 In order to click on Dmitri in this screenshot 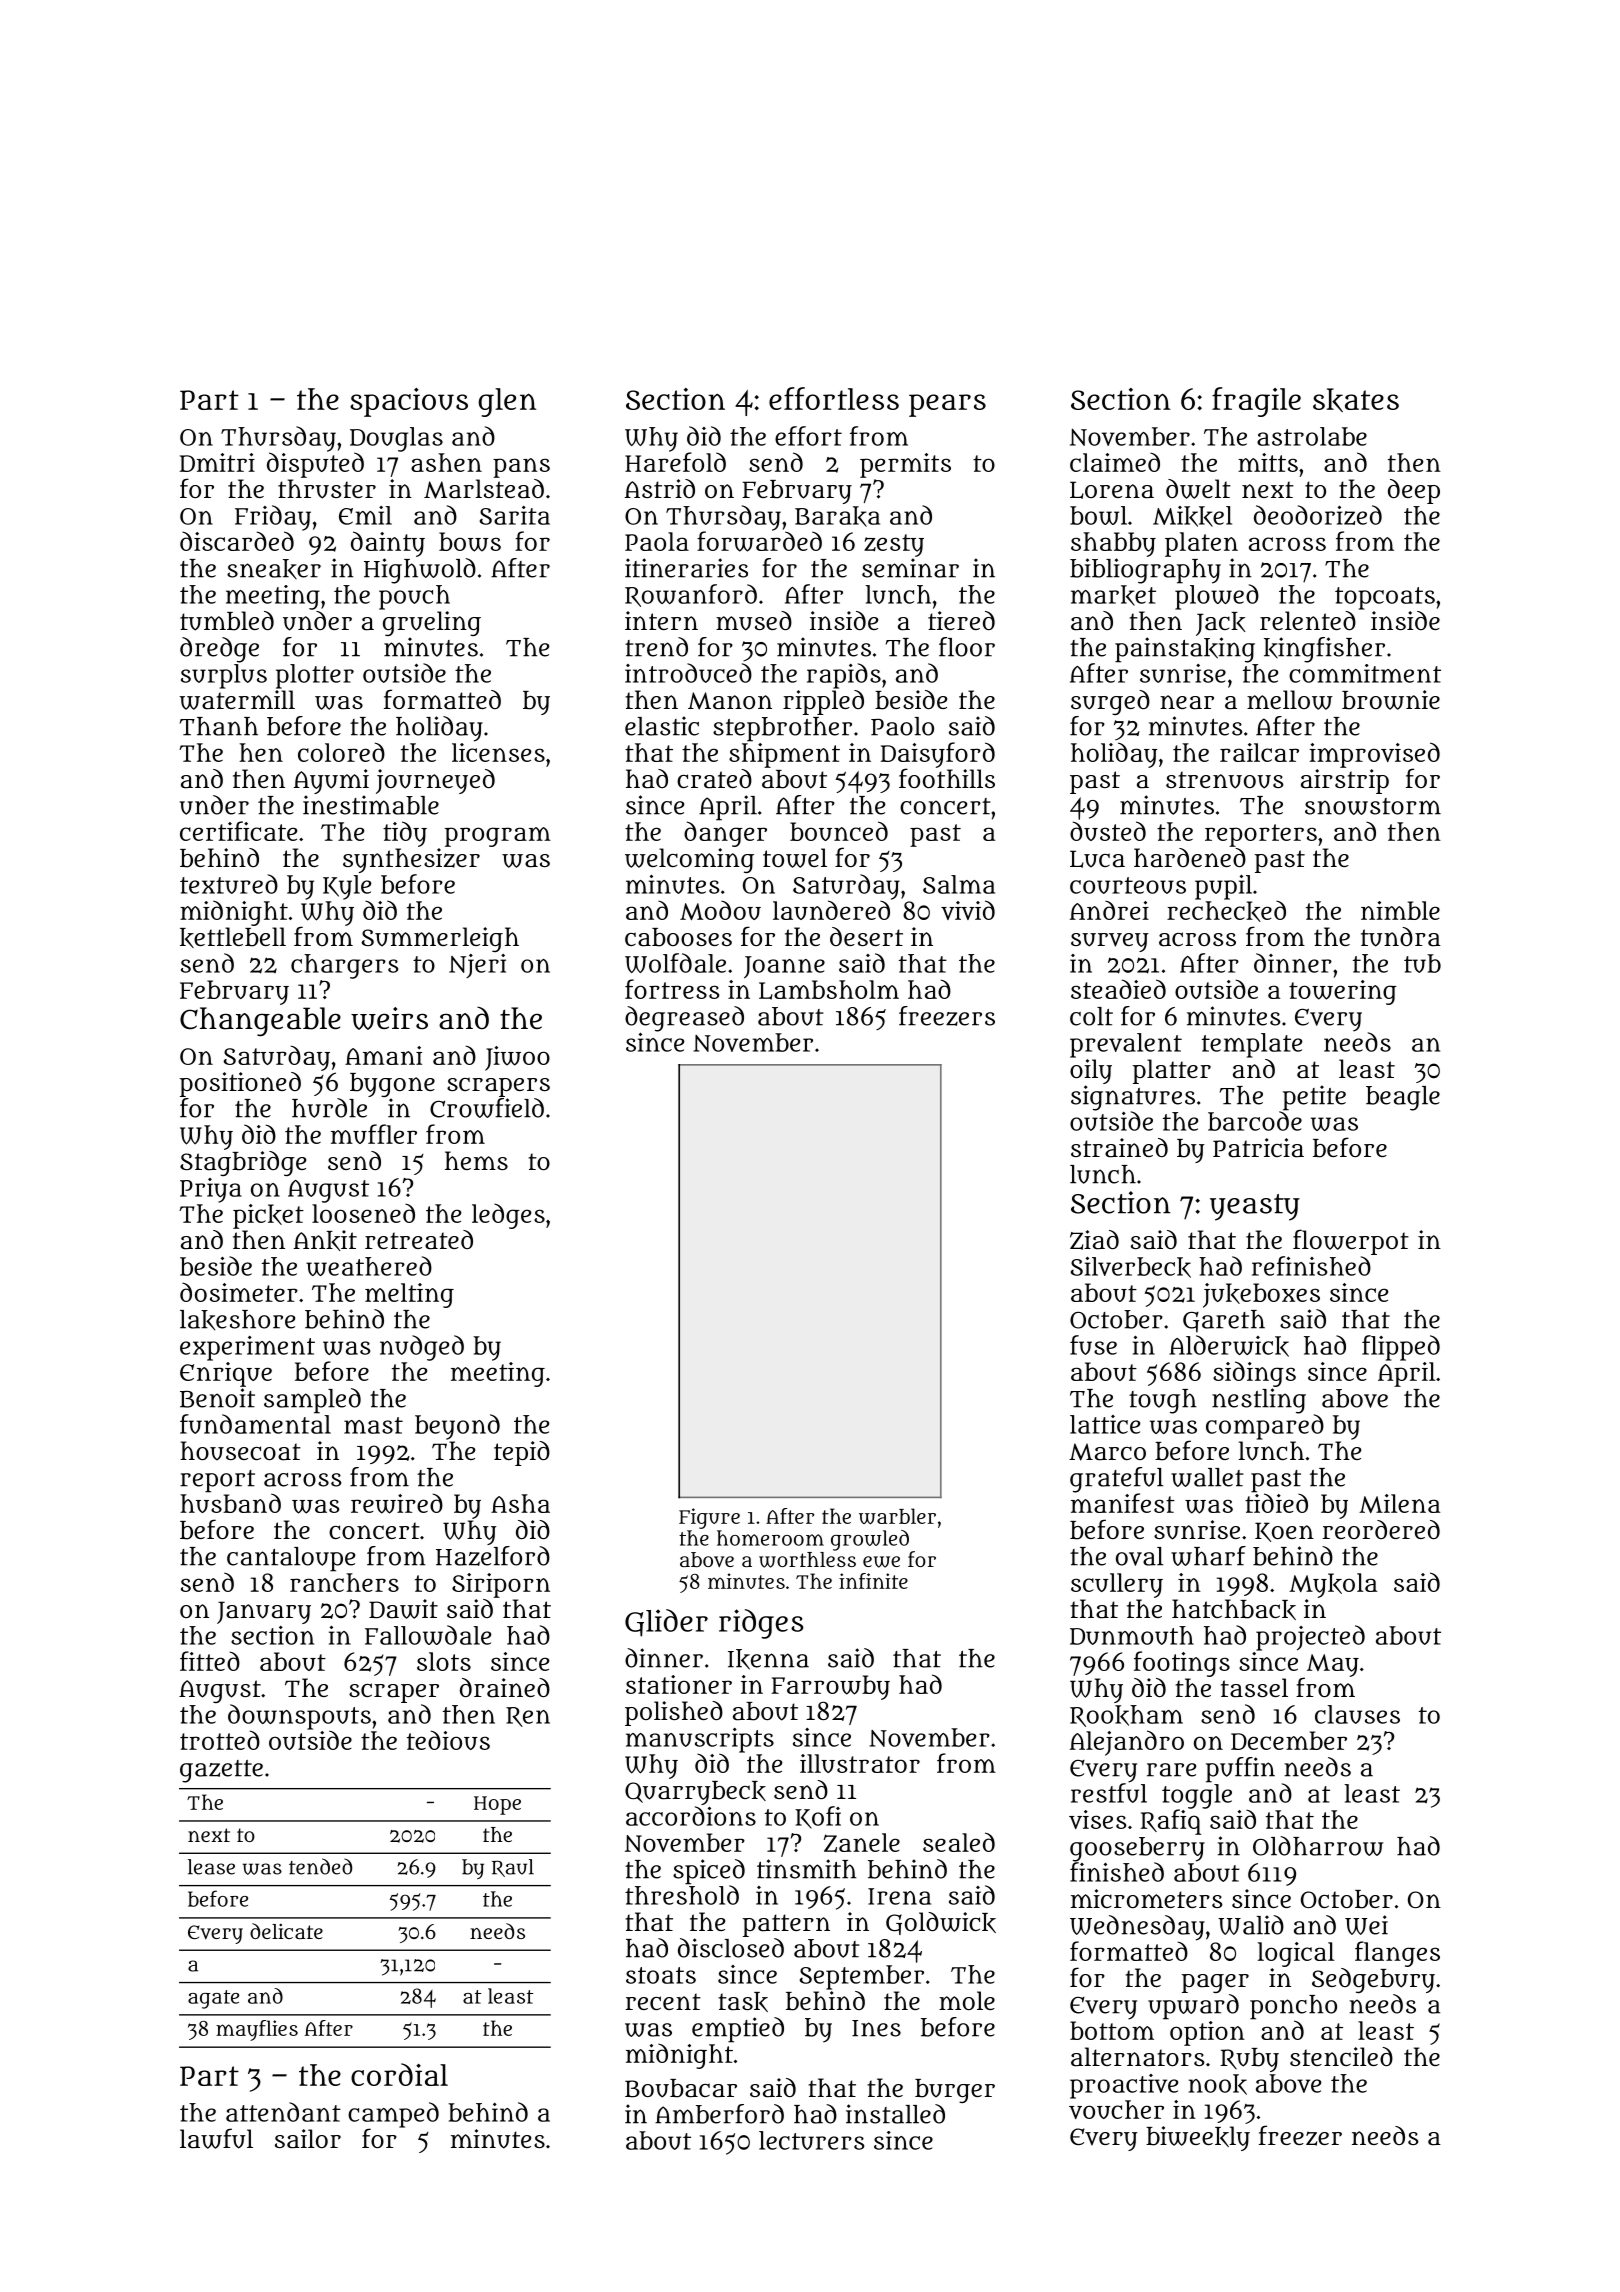, I will do `click(217, 462)`.
